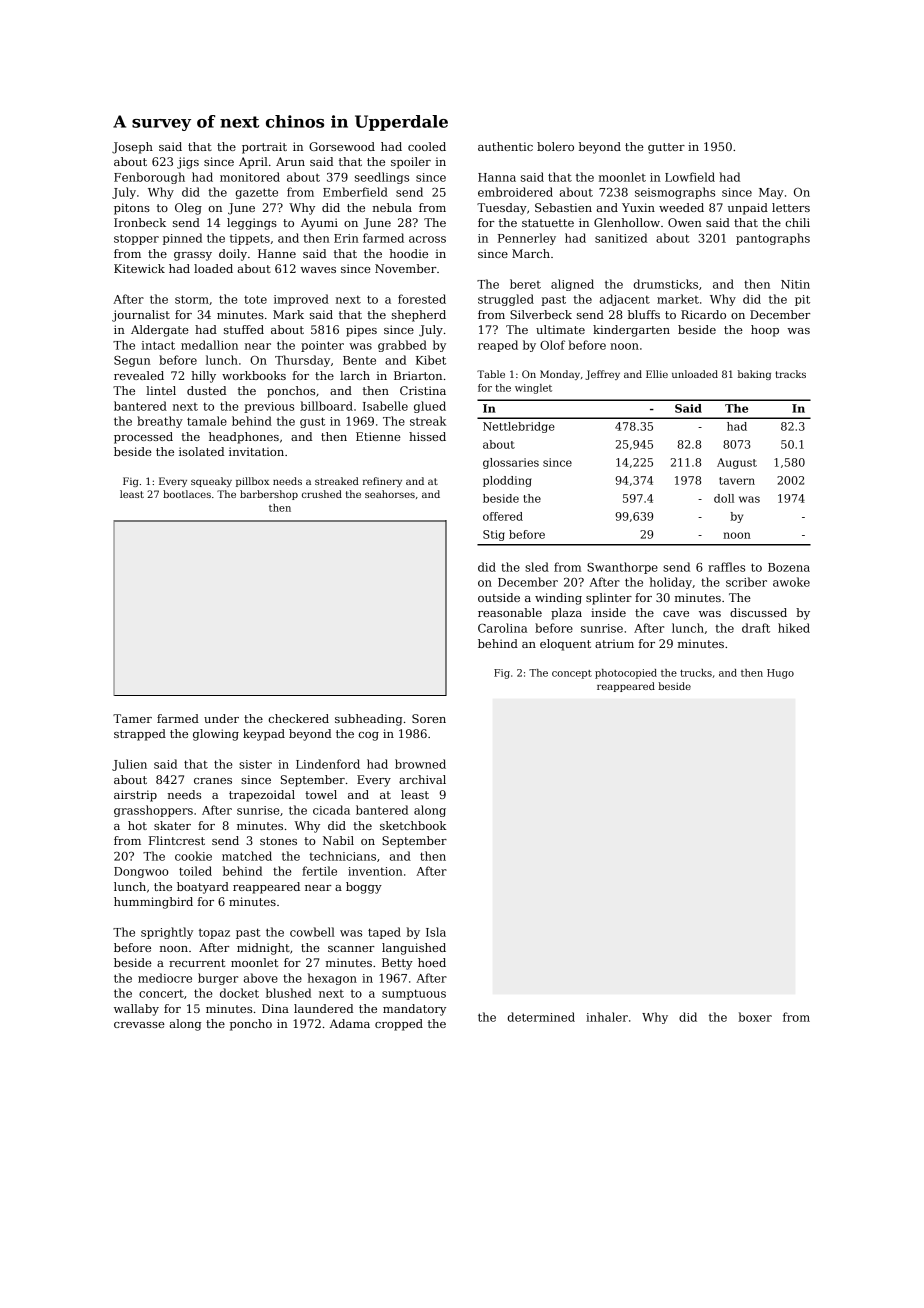  I want to click on gutter, so click(666, 148).
